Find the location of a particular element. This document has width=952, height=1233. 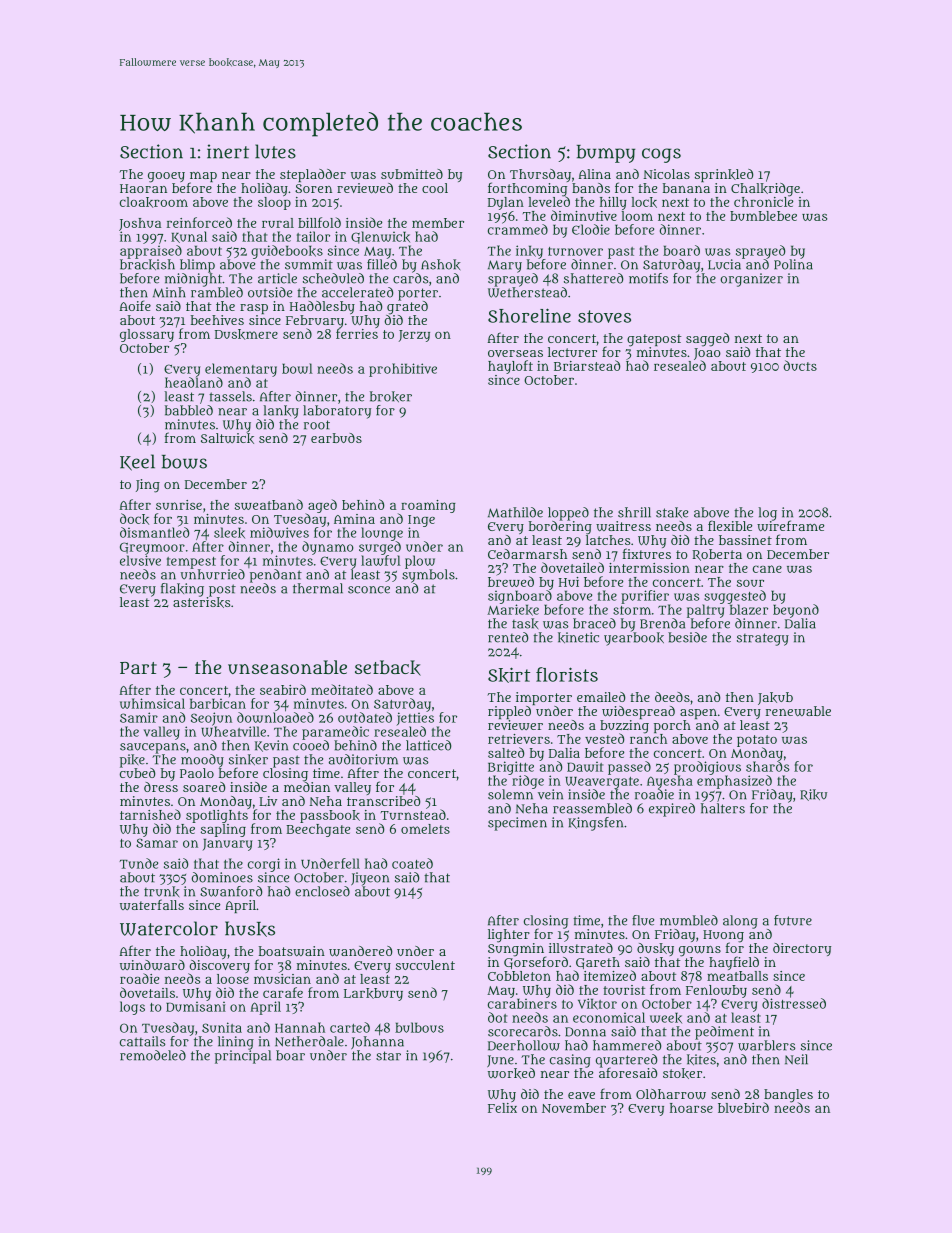

member is located at coordinates (438, 223).
